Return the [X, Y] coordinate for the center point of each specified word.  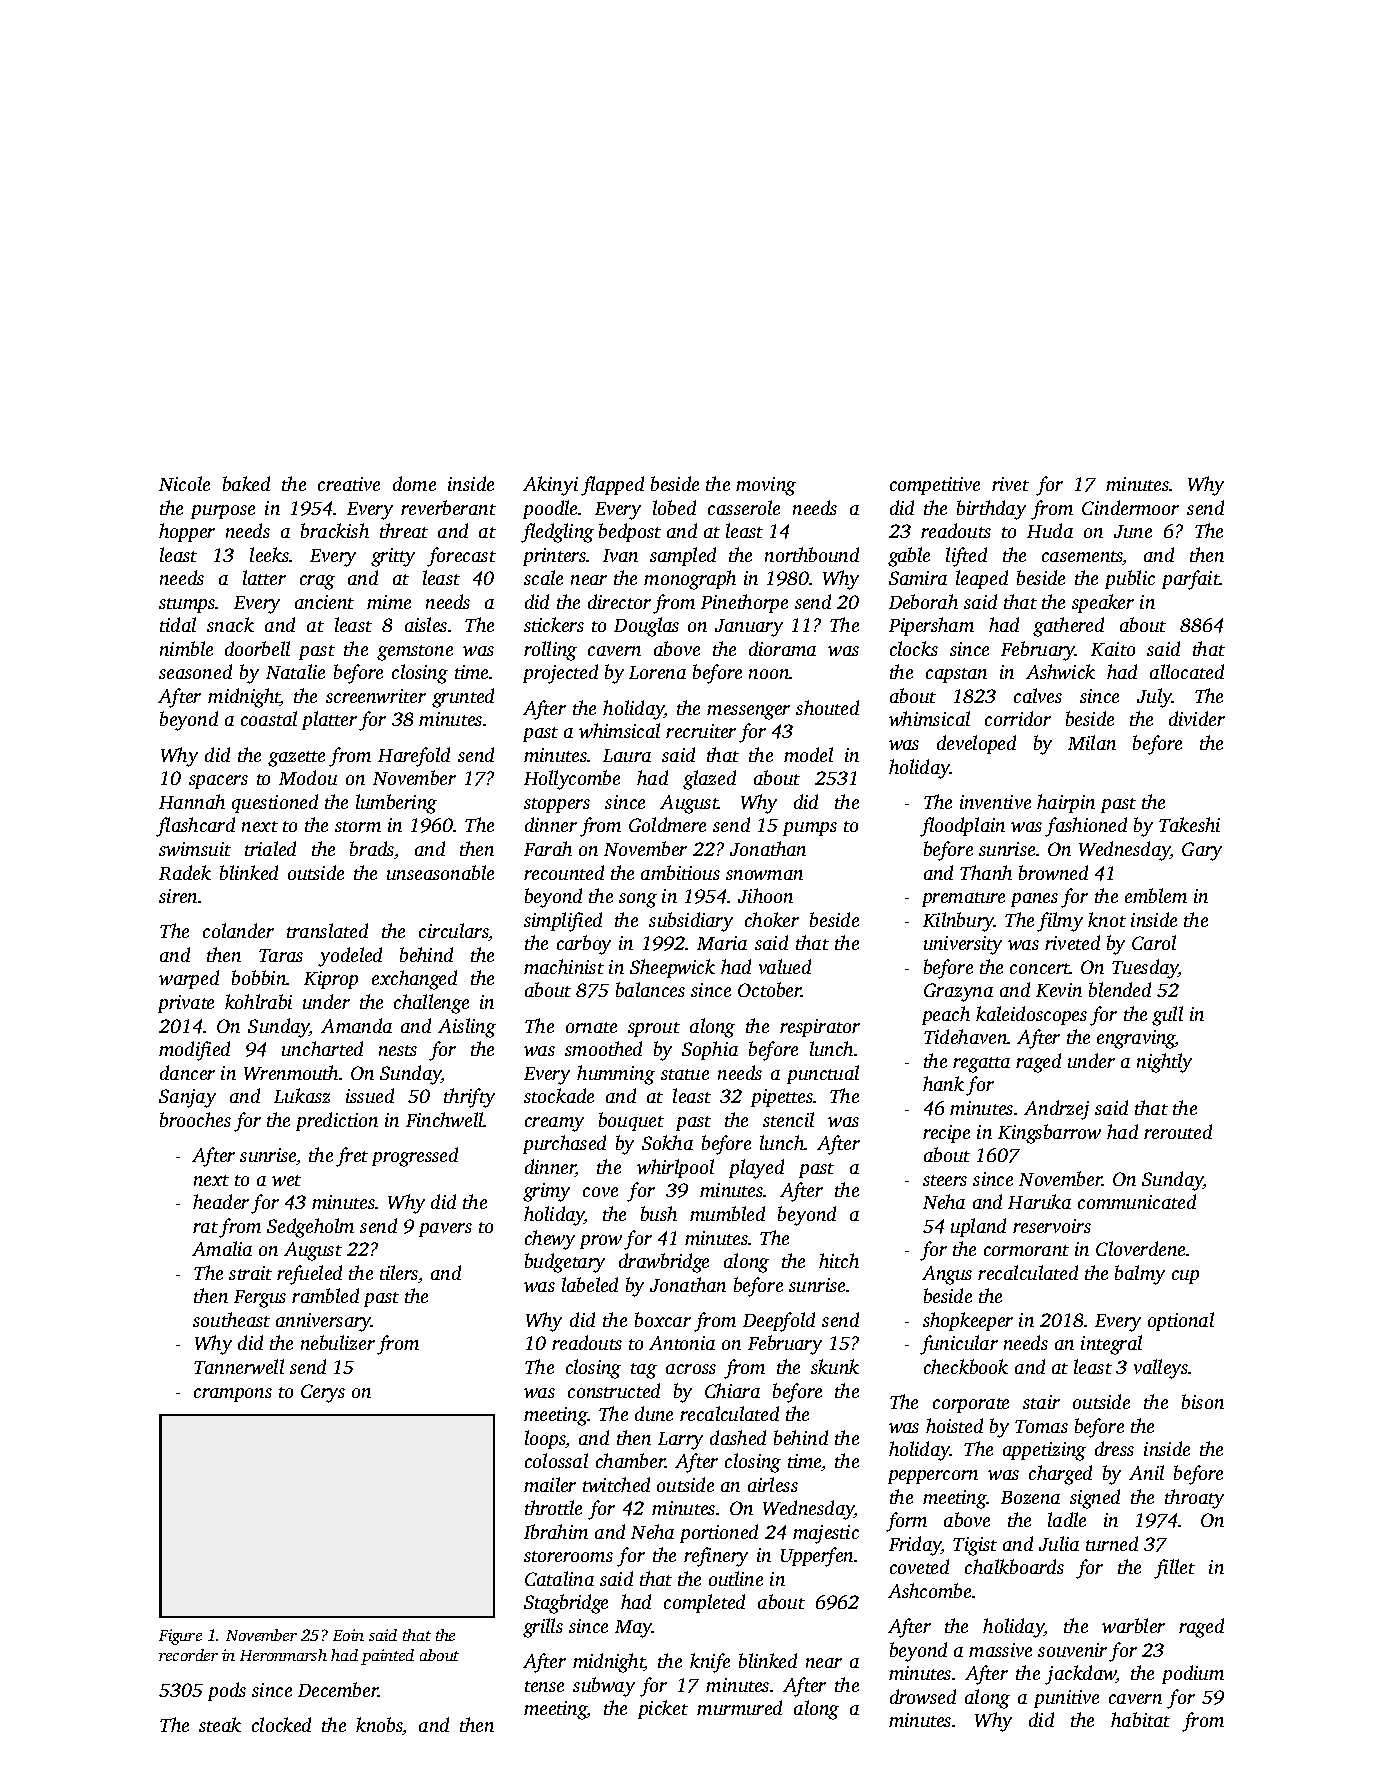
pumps [810, 829]
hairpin [1066, 803]
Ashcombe [929, 1590]
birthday [991, 510]
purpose [223, 512]
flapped [612, 486]
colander [238, 930]
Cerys [323, 1393]
